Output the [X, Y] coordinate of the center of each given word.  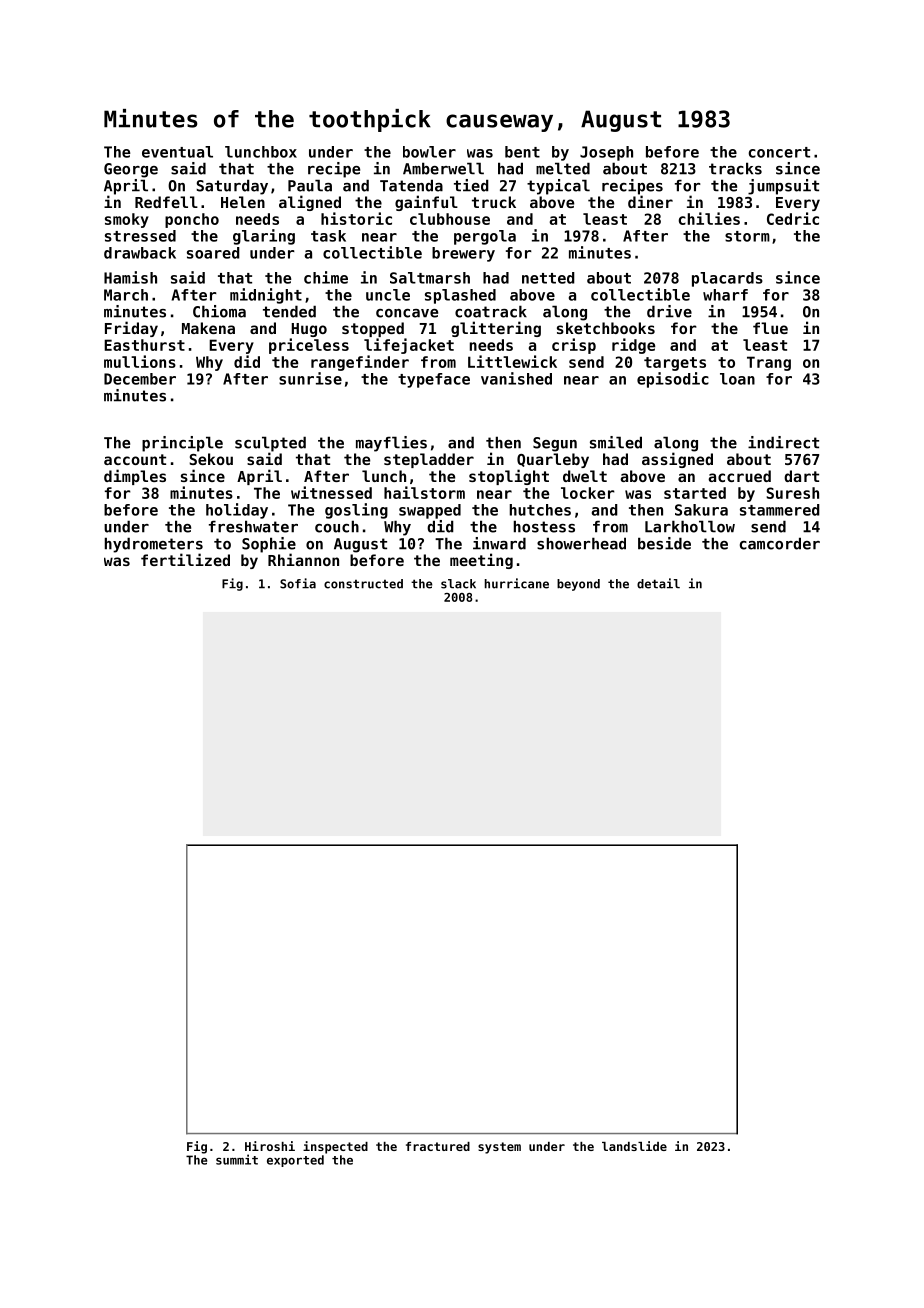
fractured [438, 1146]
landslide [634, 1146]
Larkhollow [690, 526]
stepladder [429, 460]
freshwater [253, 526]
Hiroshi [270, 1146]
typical [558, 187]
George [131, 170]
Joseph [606, 153]
